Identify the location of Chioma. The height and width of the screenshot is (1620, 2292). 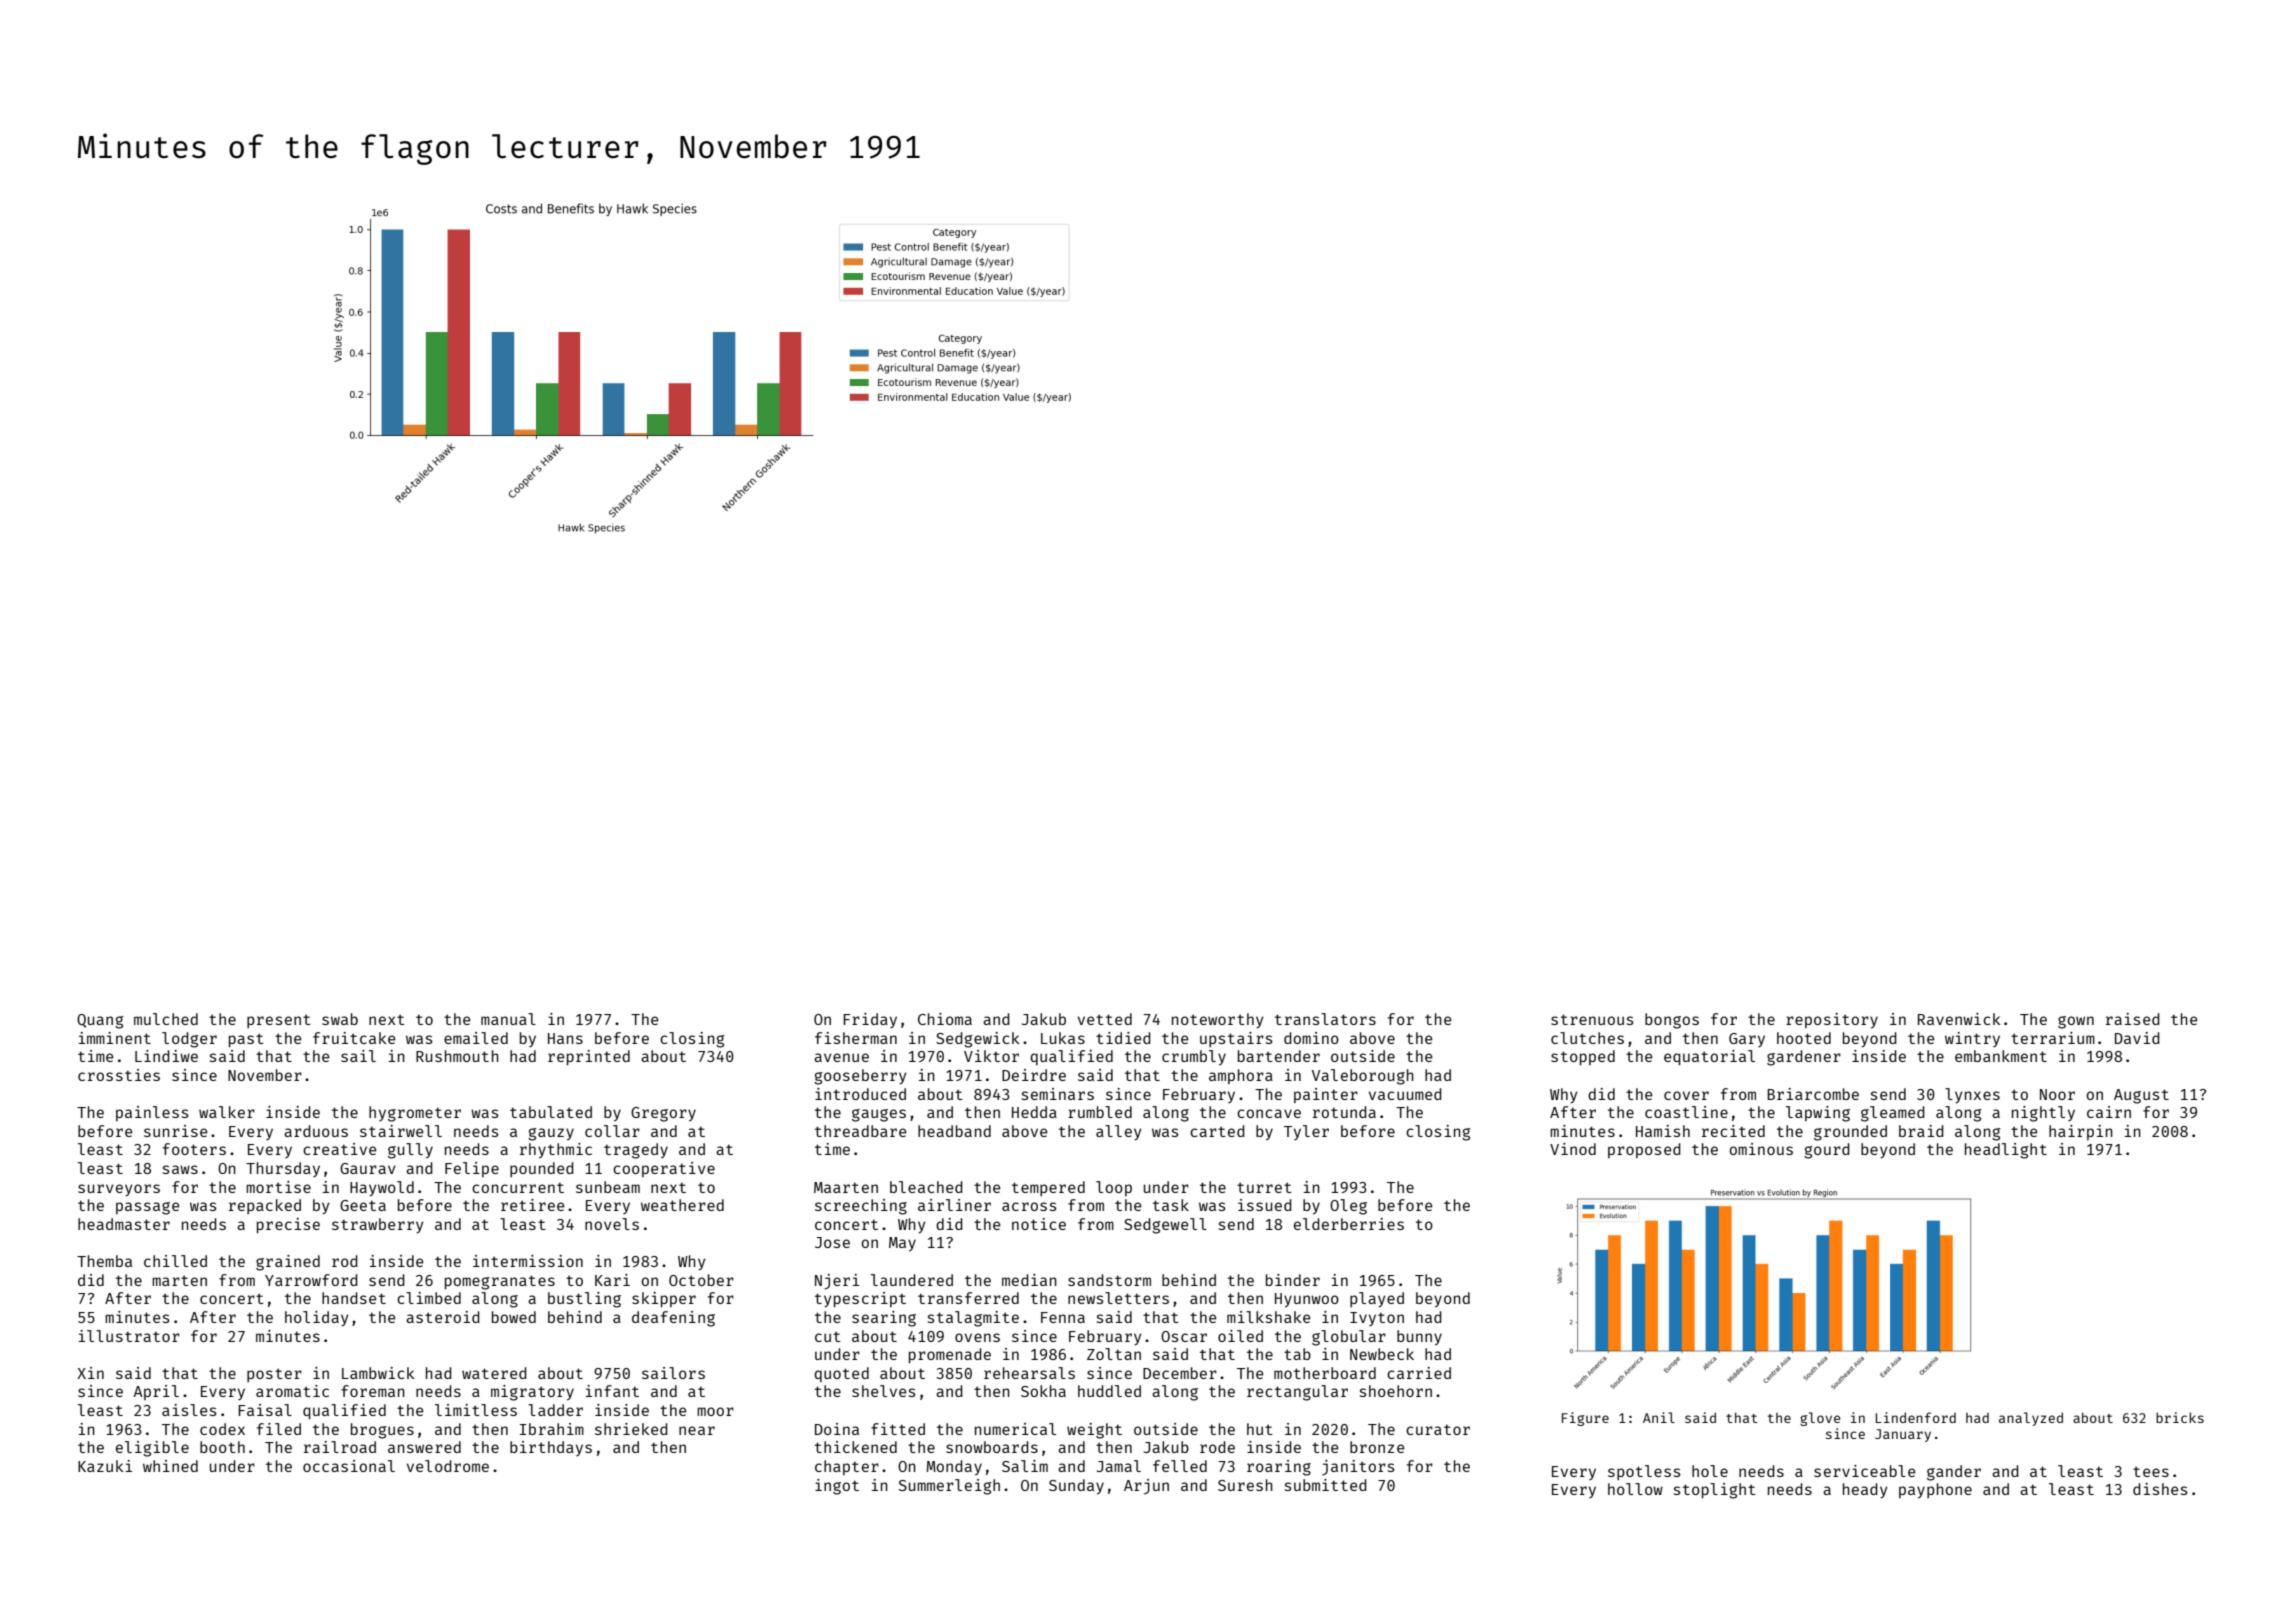
(945, 1019).
